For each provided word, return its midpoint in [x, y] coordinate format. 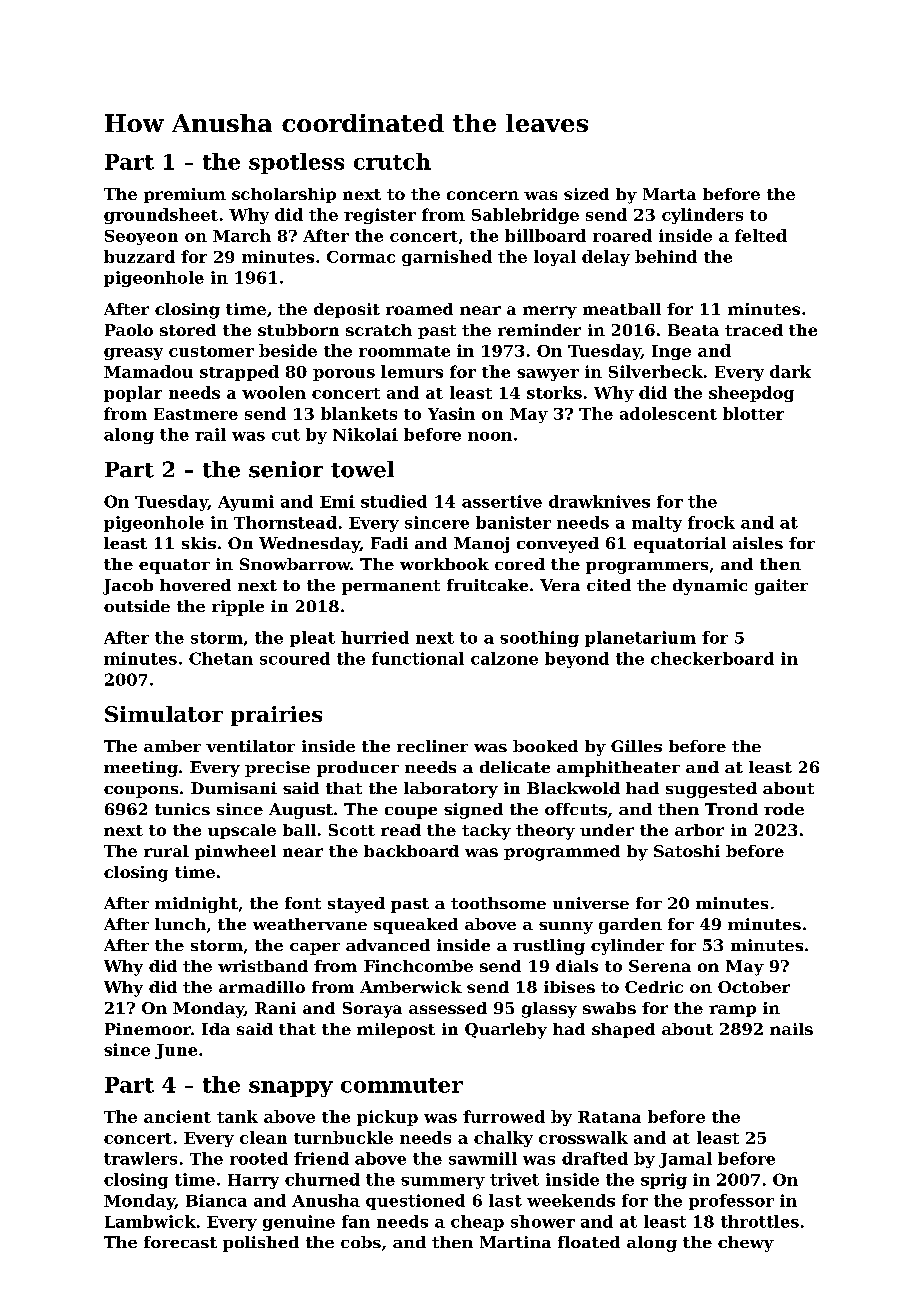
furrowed [504, 1116]
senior [286, 469]
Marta [669, 194]
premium [185, 195]
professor [731, 1202]
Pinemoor [148, 1029]
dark [790, 371]
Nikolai [365, 434]
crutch [392, 161]
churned [322, 1179]
